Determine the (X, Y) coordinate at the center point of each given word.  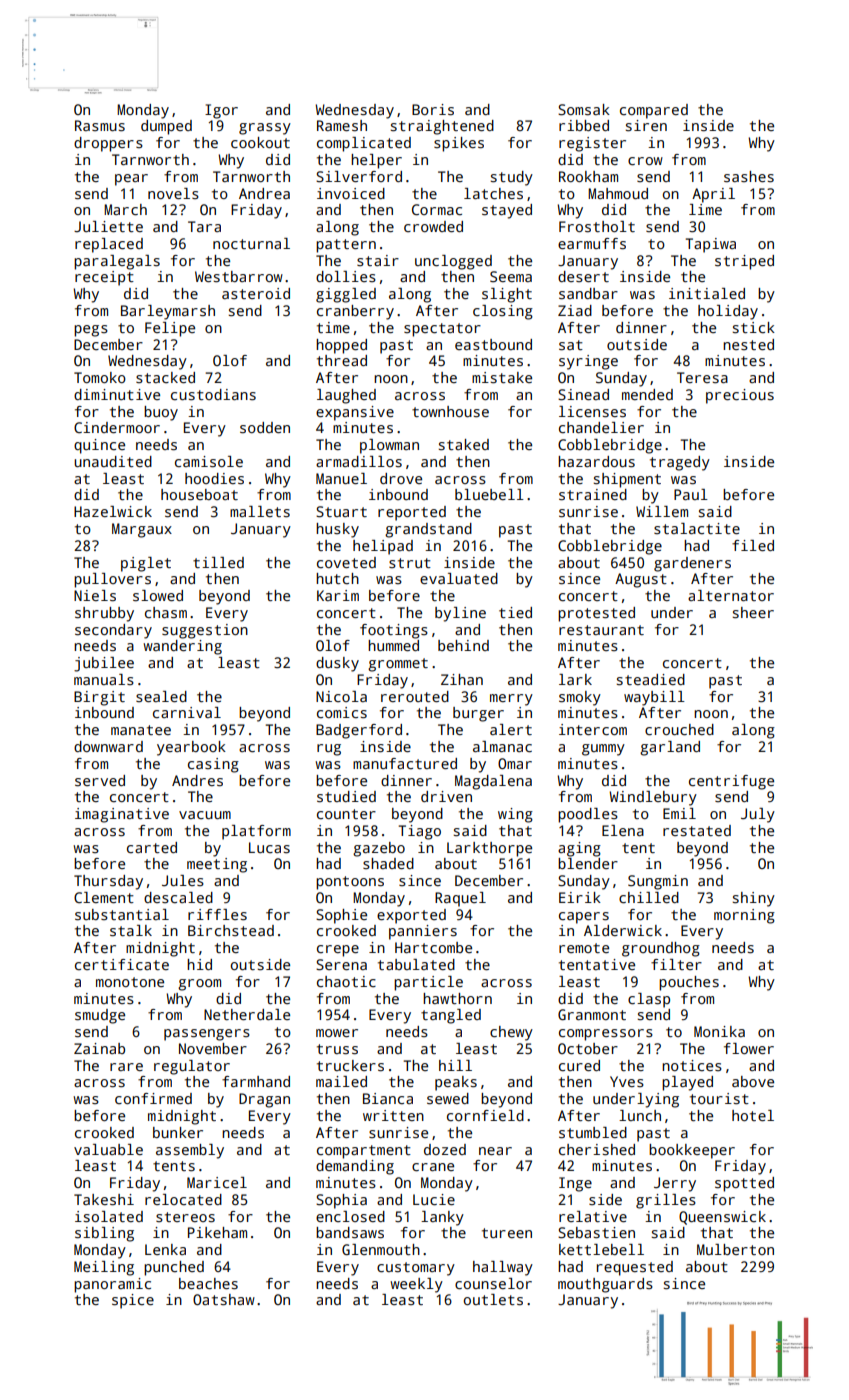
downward (108, 746)
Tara (204, 226)
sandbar (588, 293)
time (333, 327)
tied (515, 612)
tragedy (680, 463)
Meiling (104, 1268)
